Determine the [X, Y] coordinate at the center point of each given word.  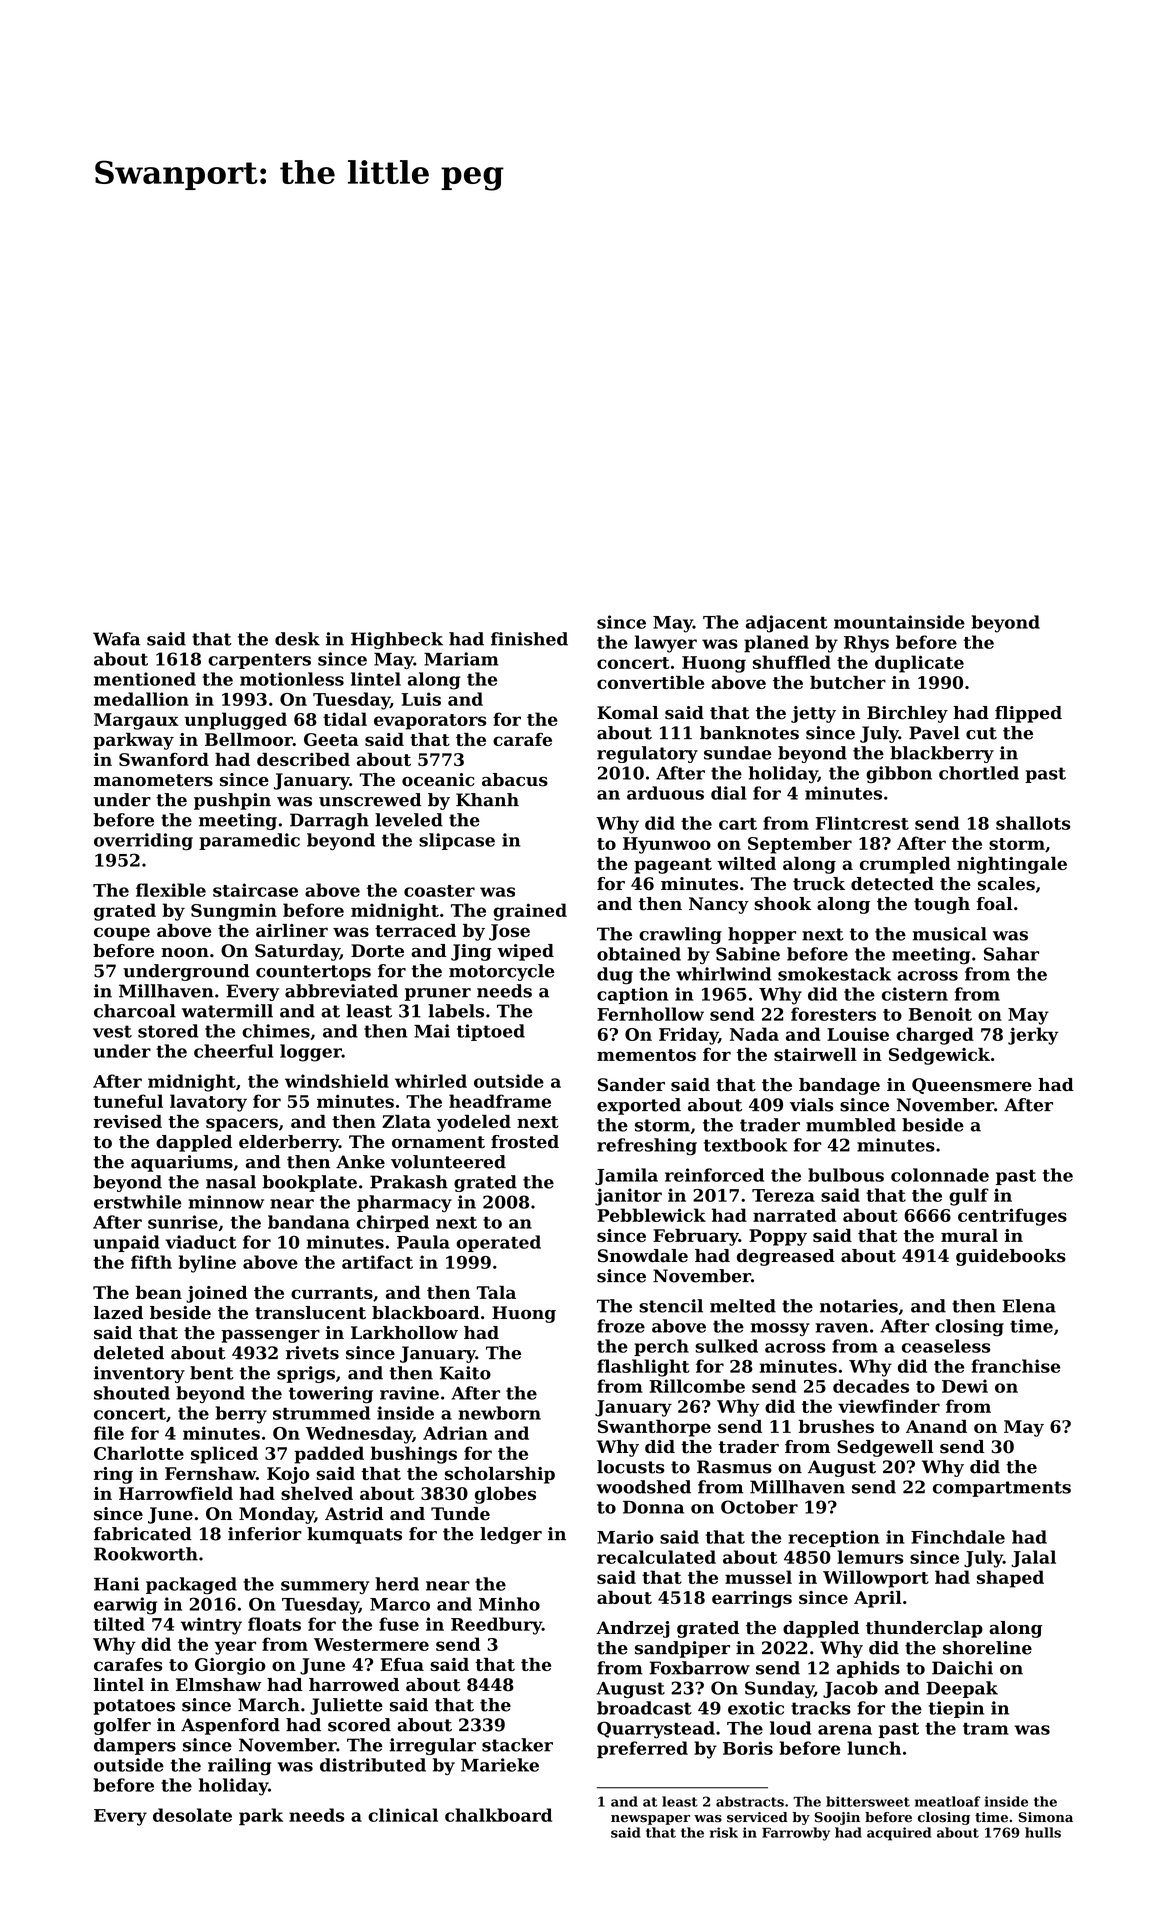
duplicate [919, 664]
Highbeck [397, 640]
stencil [671, 1306]
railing [239, 1767]
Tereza [783, 1195]
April [878, 1599]
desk [297, 639]
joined [216, 1294]
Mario [625, 1537]
